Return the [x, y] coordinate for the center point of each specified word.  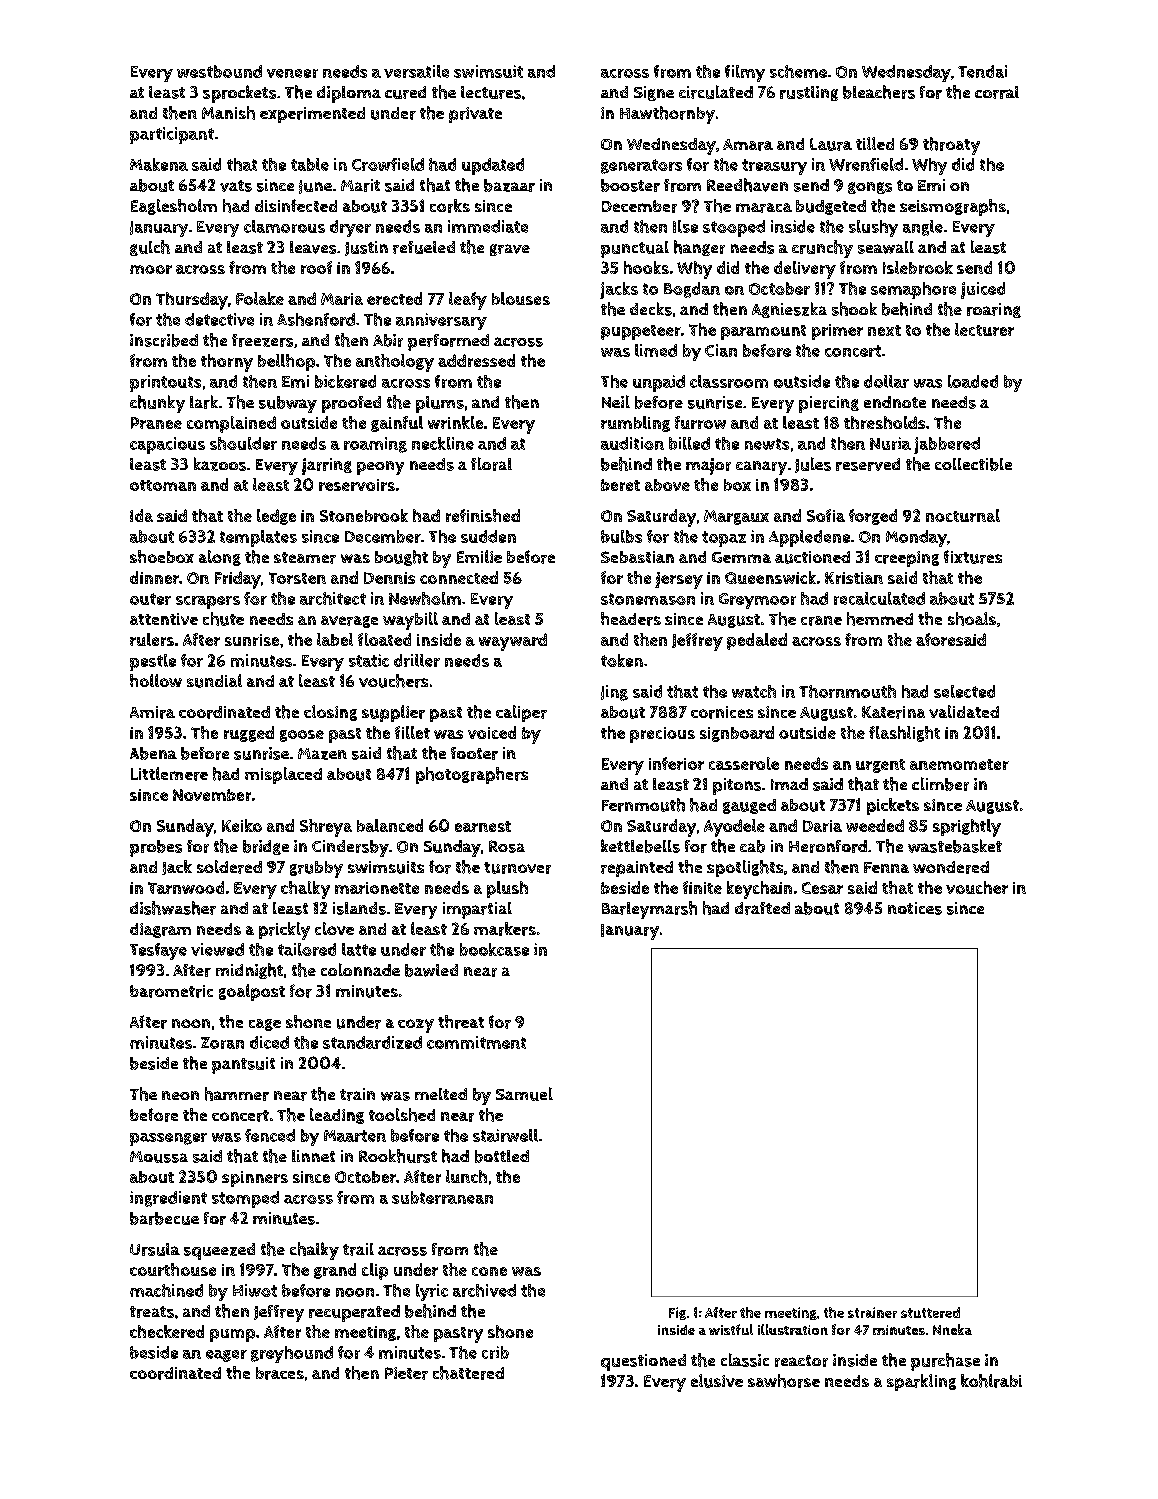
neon [180, 1095]
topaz [724, 539]
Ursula [155, 1249]
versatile [416, 71]
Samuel [524, 1094]
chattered [468, 1373]
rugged [249, 734]
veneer [292, 73]
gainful [397, 424]
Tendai [982, 71]
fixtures [973, 557]
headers [631, 619]
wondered [951, 867]
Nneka [952, 1329]
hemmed [880, 619]
